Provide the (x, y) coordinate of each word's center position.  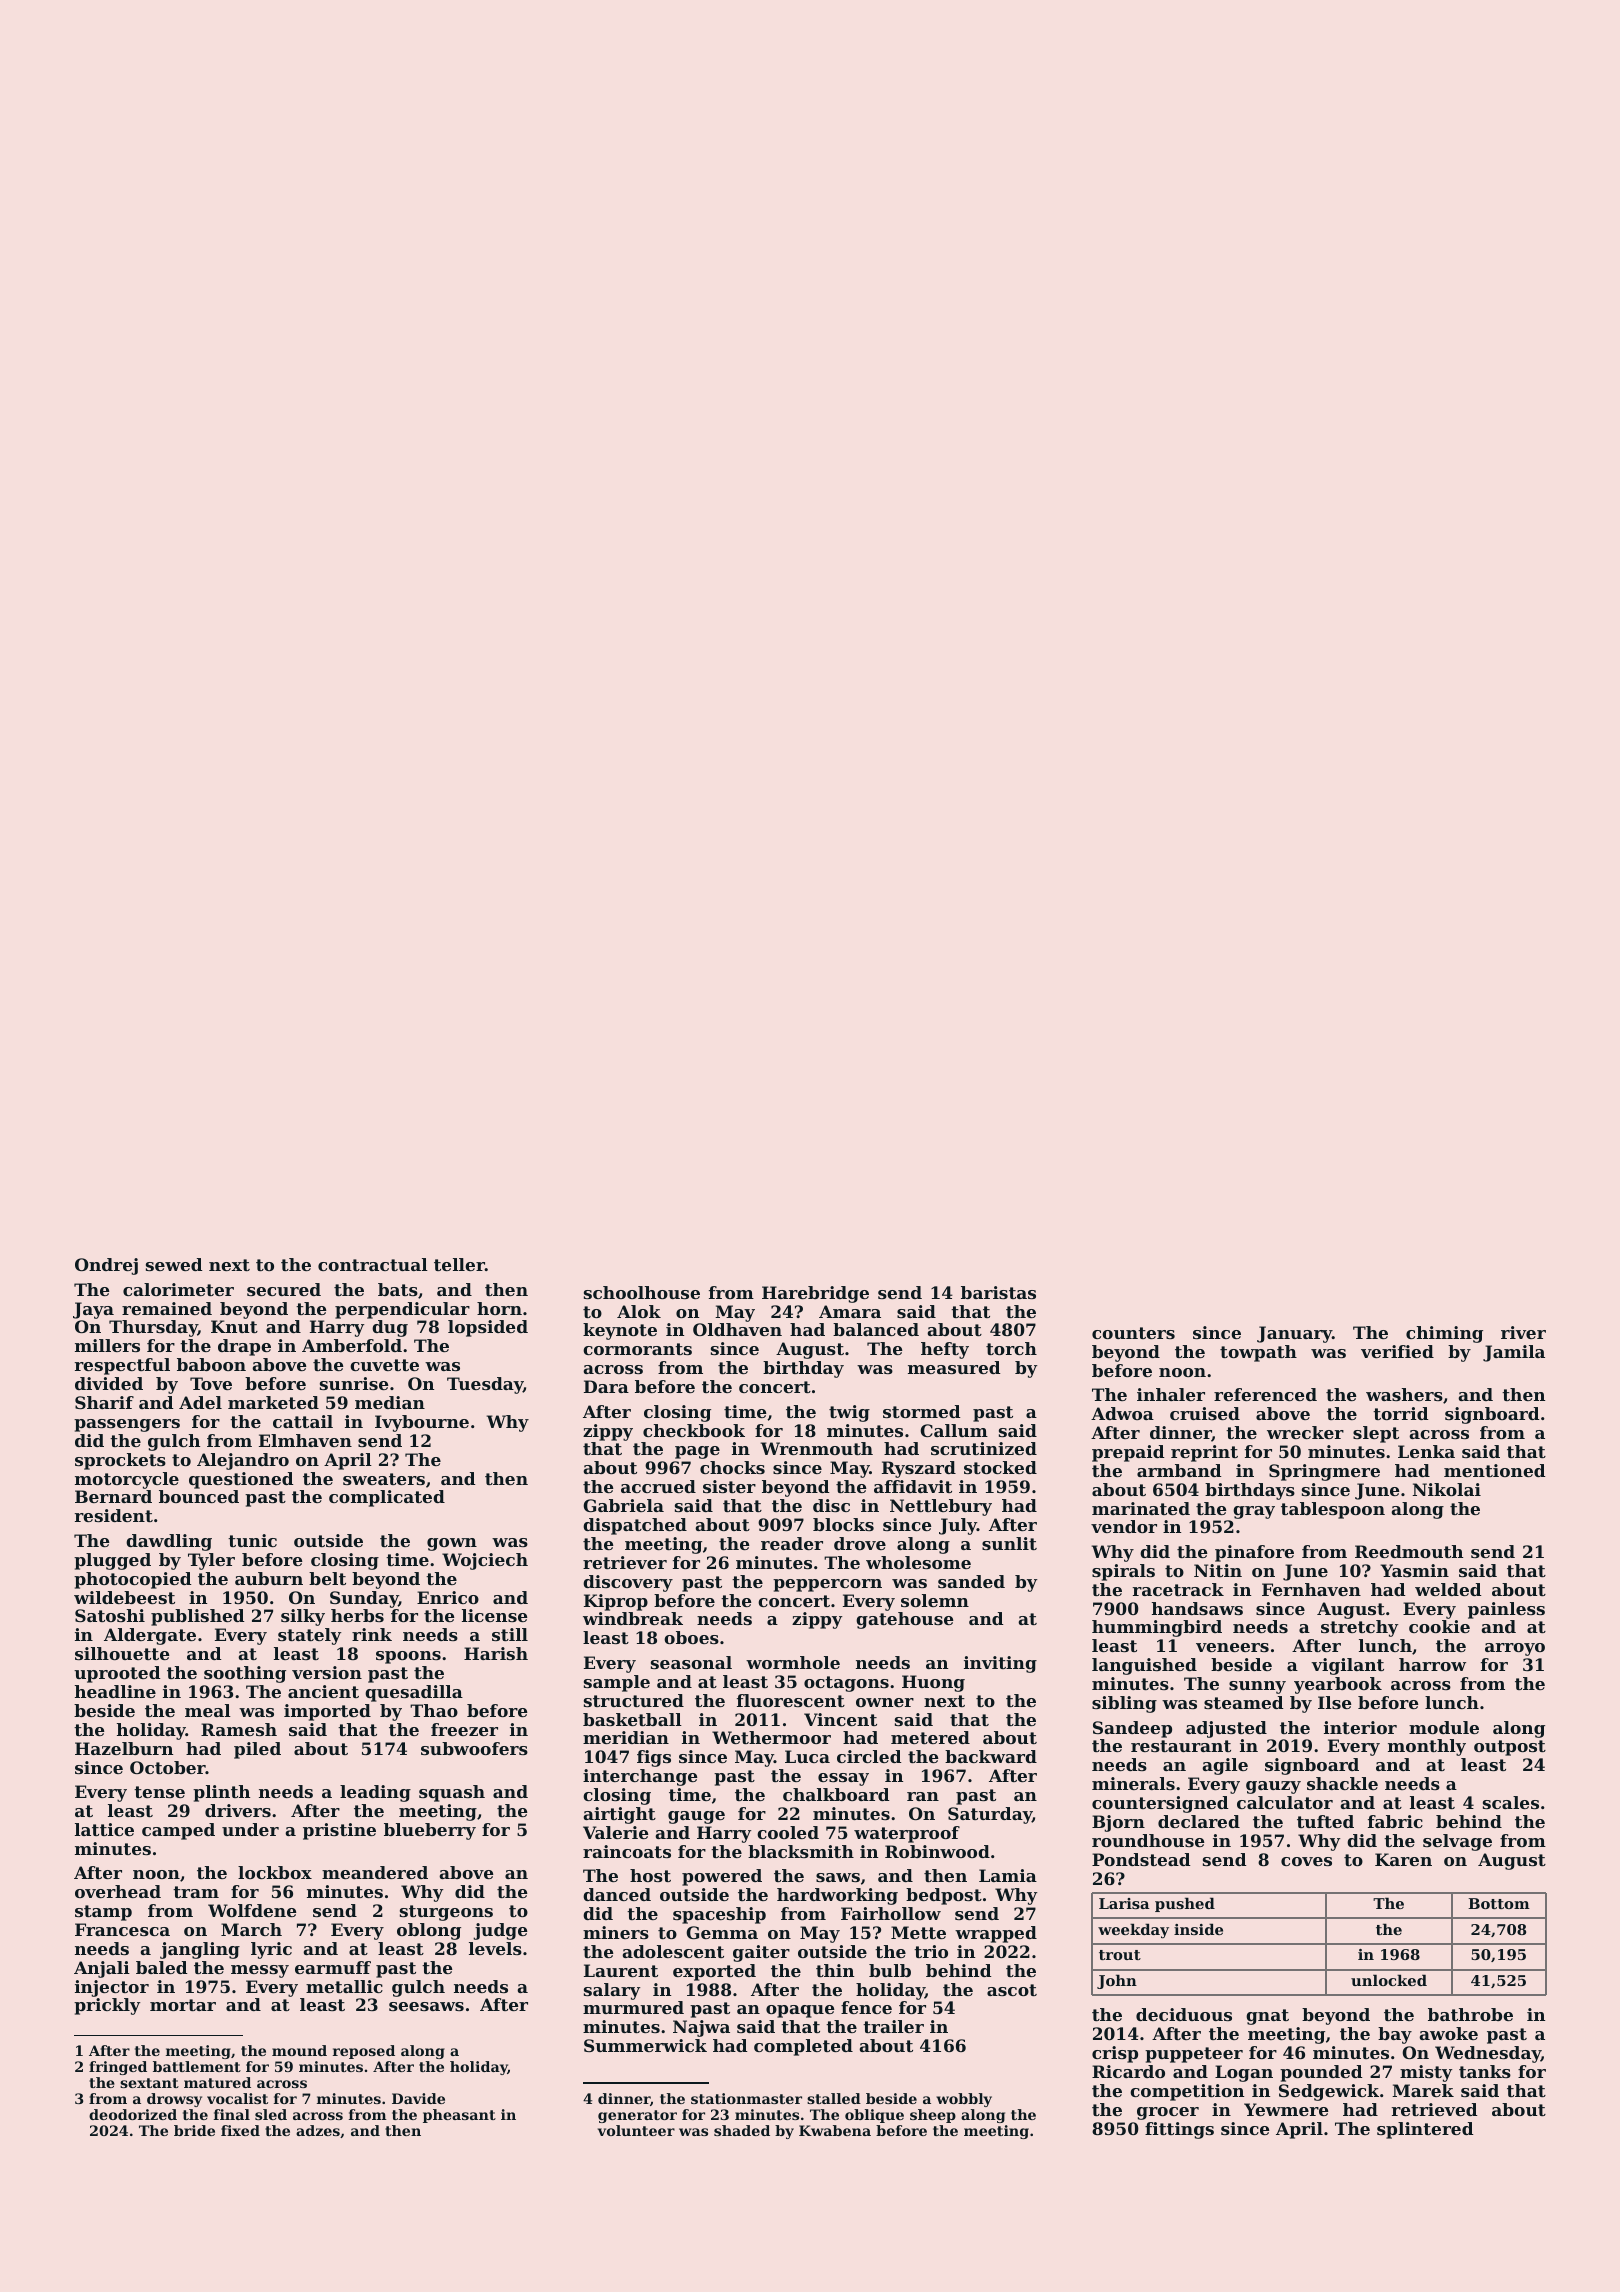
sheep (933, 2116)
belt (327, 1578)
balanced (876, 1329)
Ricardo (1128, 2071)
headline (115, 1691)
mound (299, 2050)
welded (1448, 1589)
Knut (234, 1326)
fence (866, 2007)
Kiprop (616, 1602)
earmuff (333, 1967)
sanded (971, 1581)
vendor (1124, 1526)
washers (1404, 1394)
